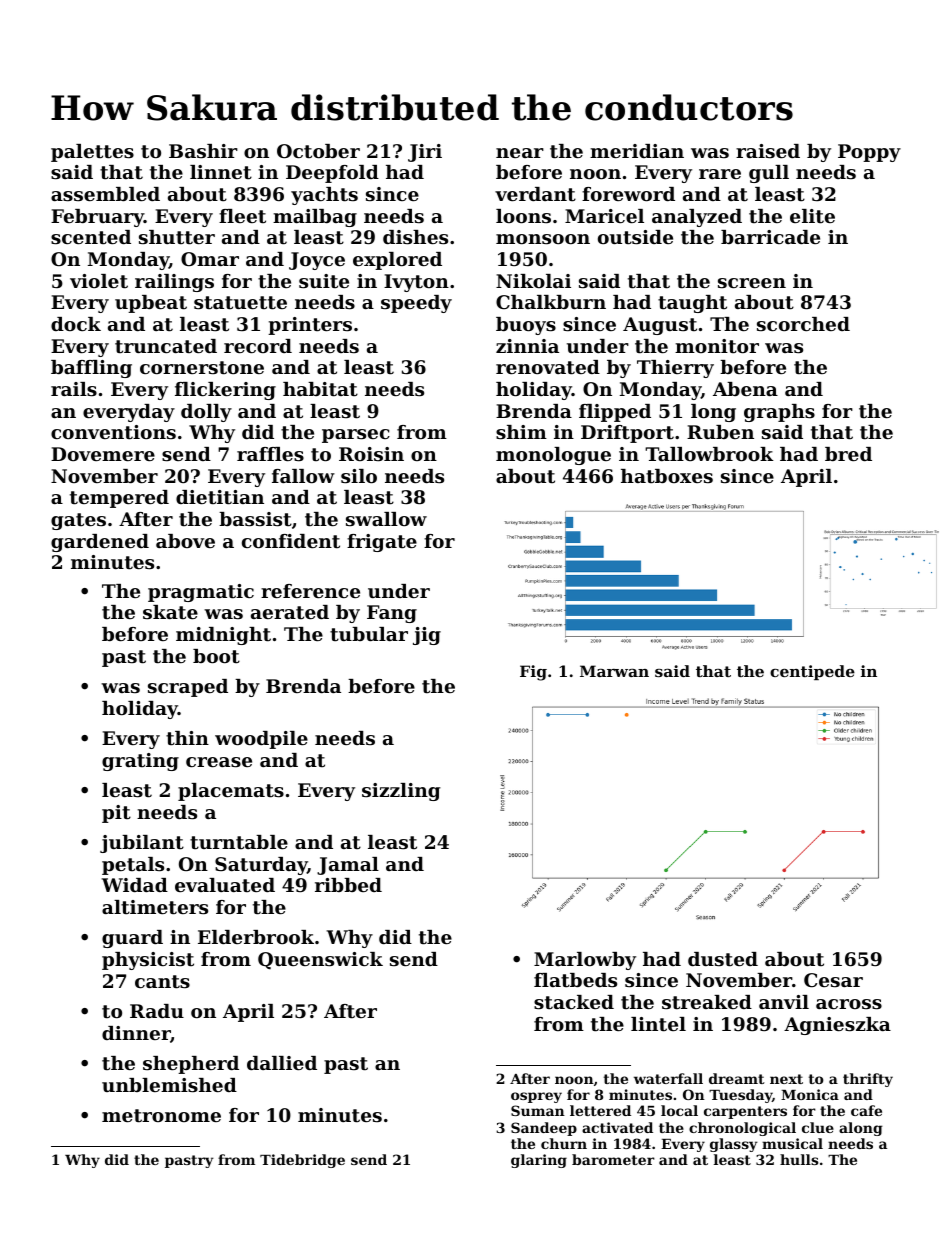 The width and height of the page is (952, 1233). I want to click on Jamal, so click(348, 866).
